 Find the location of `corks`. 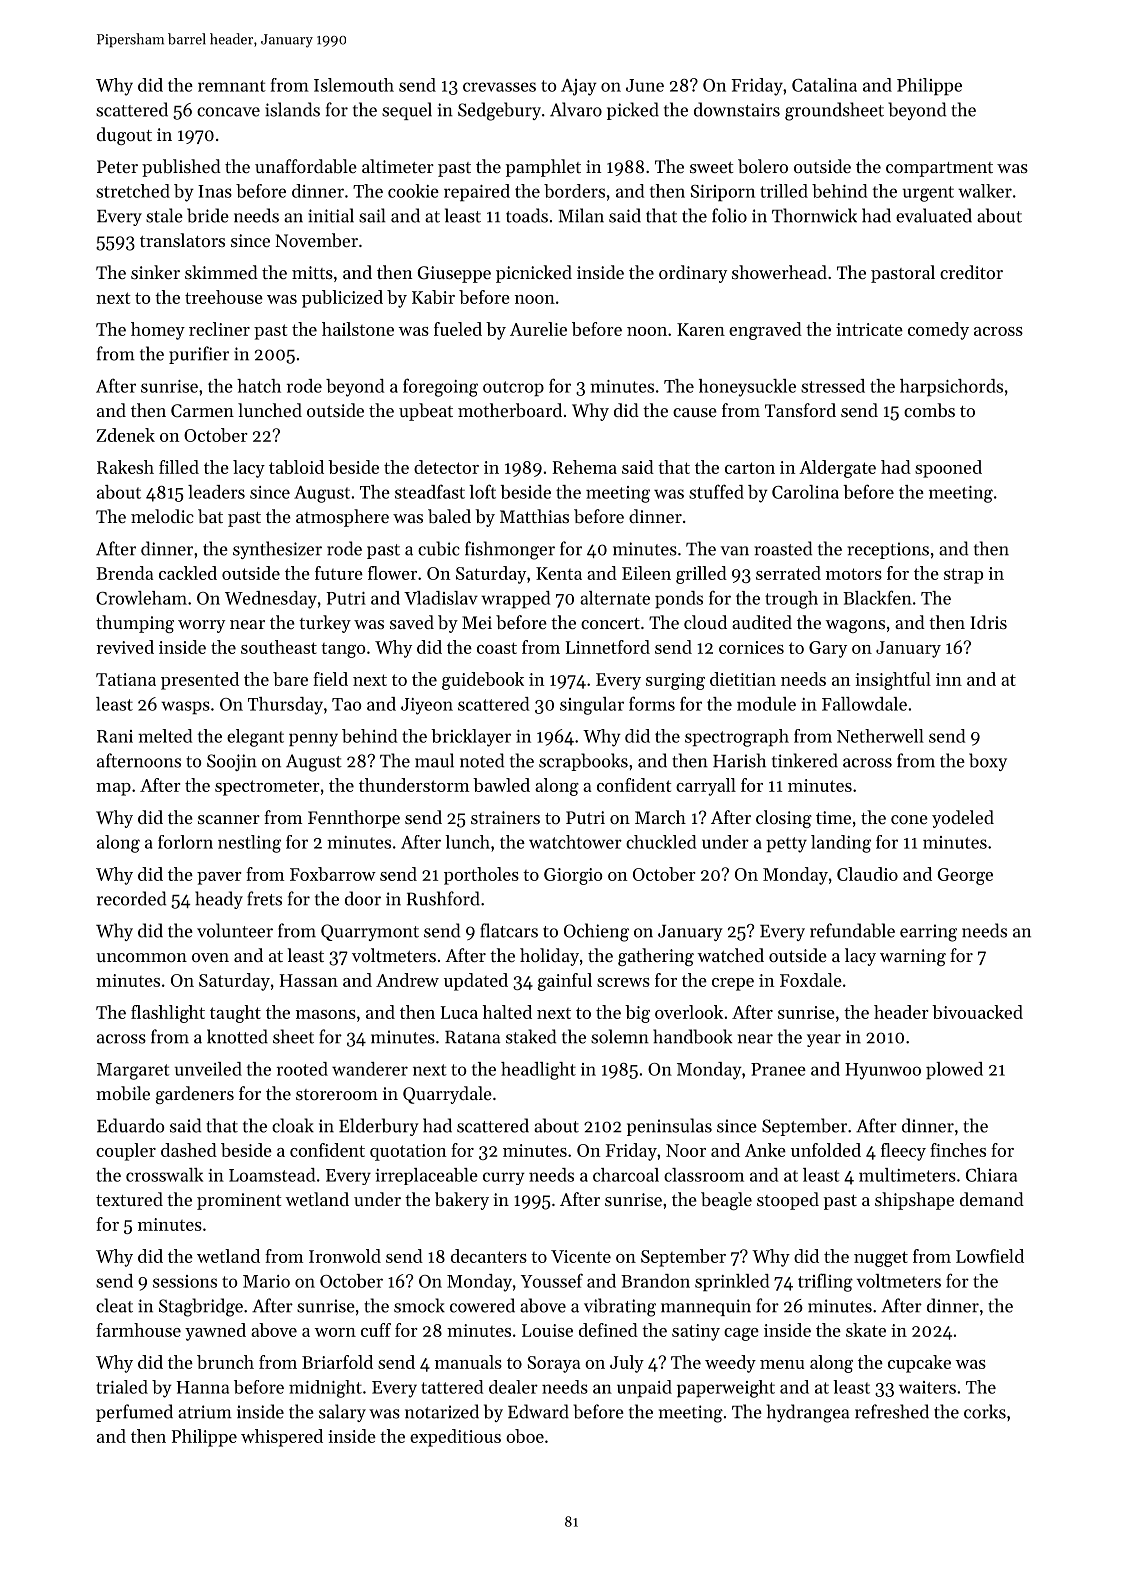

corks is located at coordinates (985, 1411).
